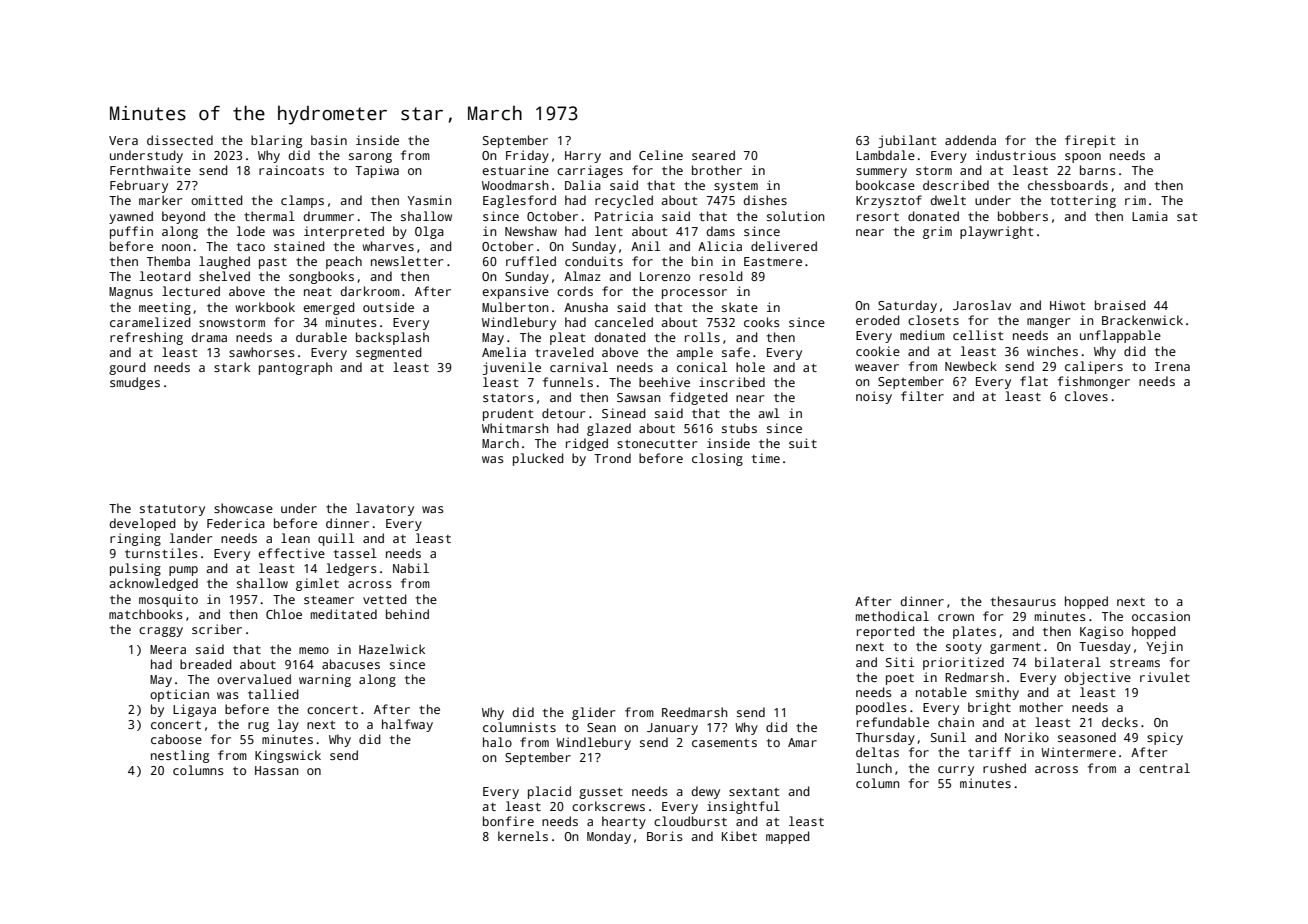 The image size is (1308, 924). I want to click on Fernthwaite, so click(150, 170).
